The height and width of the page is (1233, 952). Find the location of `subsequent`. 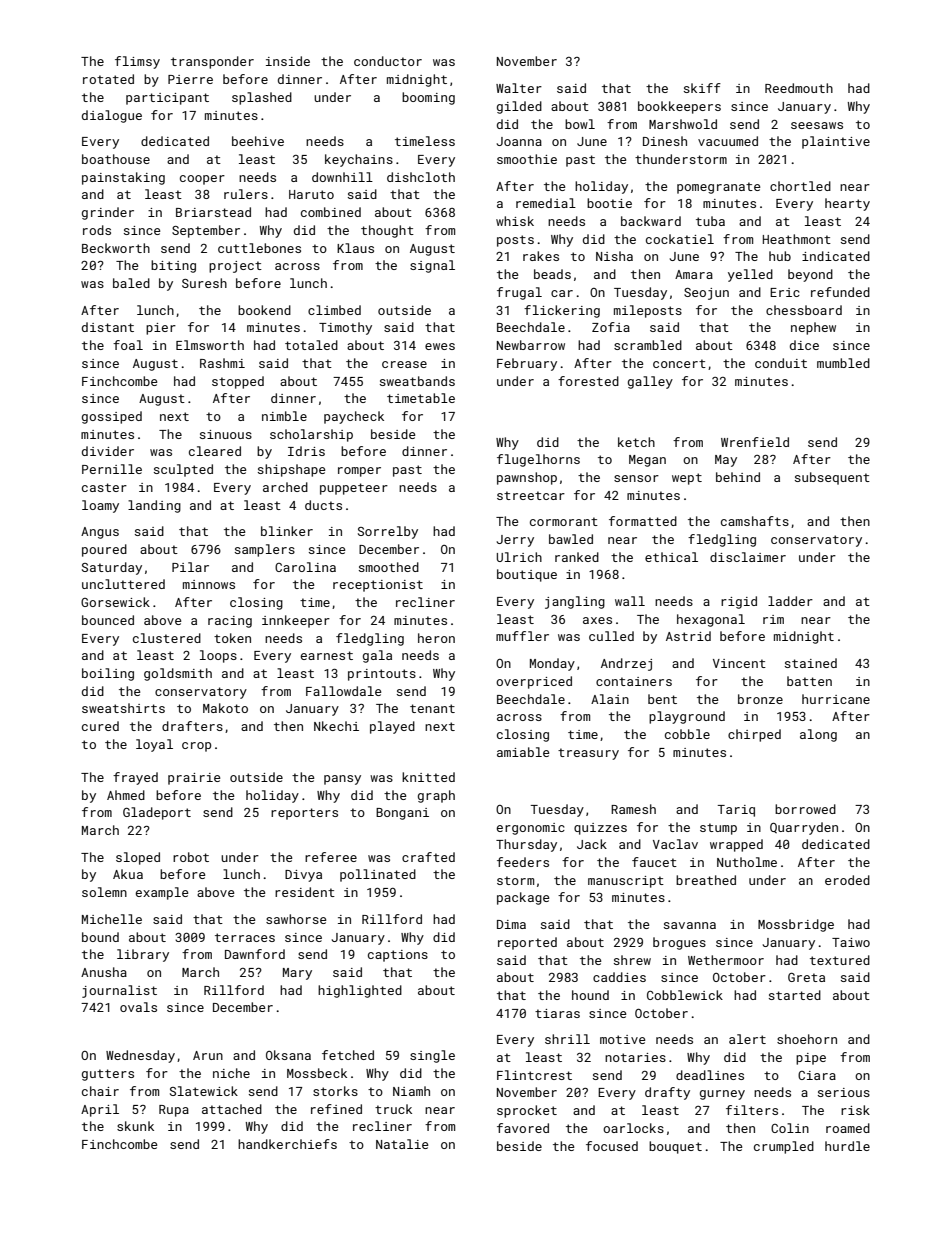

subsequent is located at coordinates (832, 478).
